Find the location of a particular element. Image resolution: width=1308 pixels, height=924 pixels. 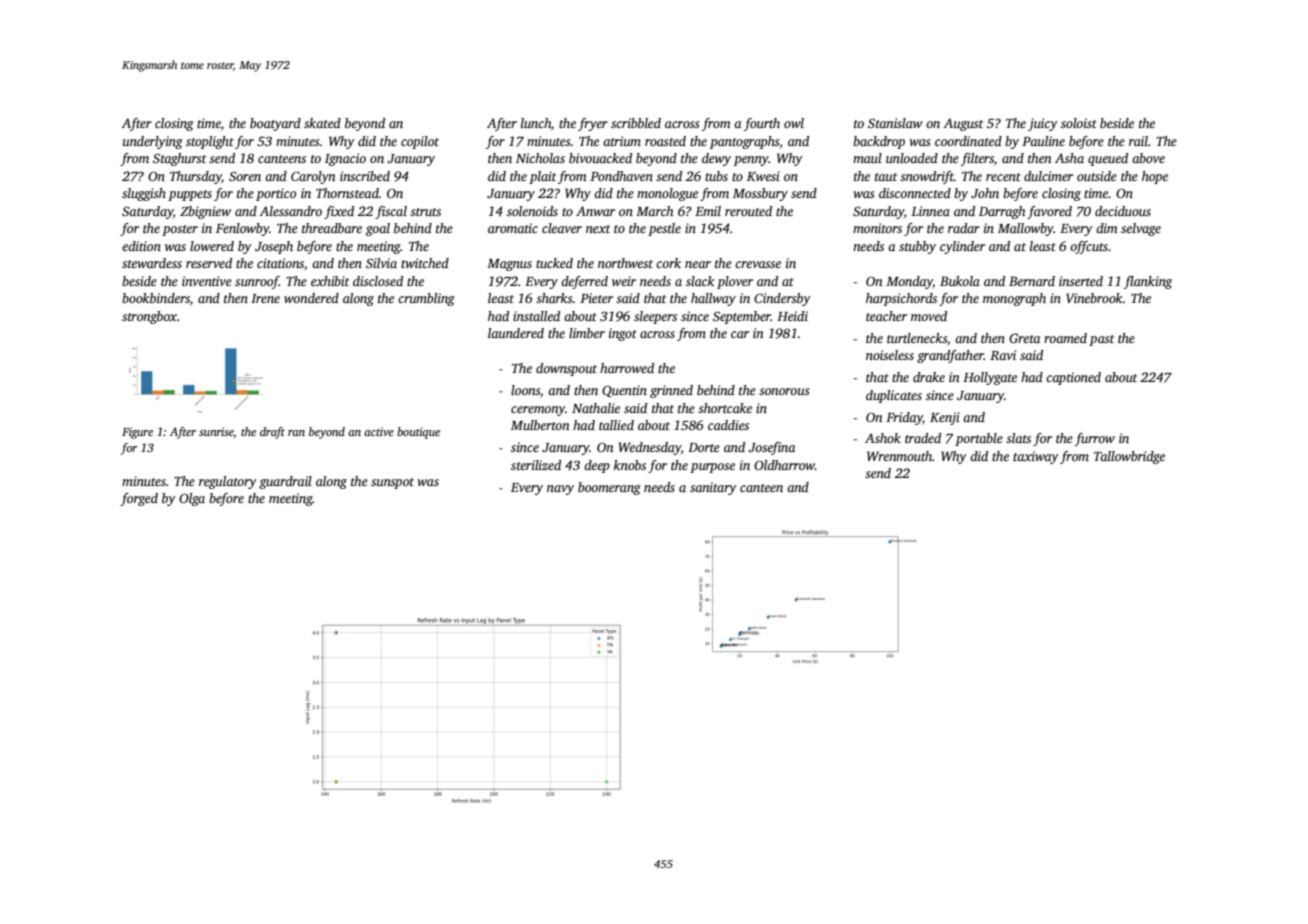

fourth is located at coordinates (762, 124).
